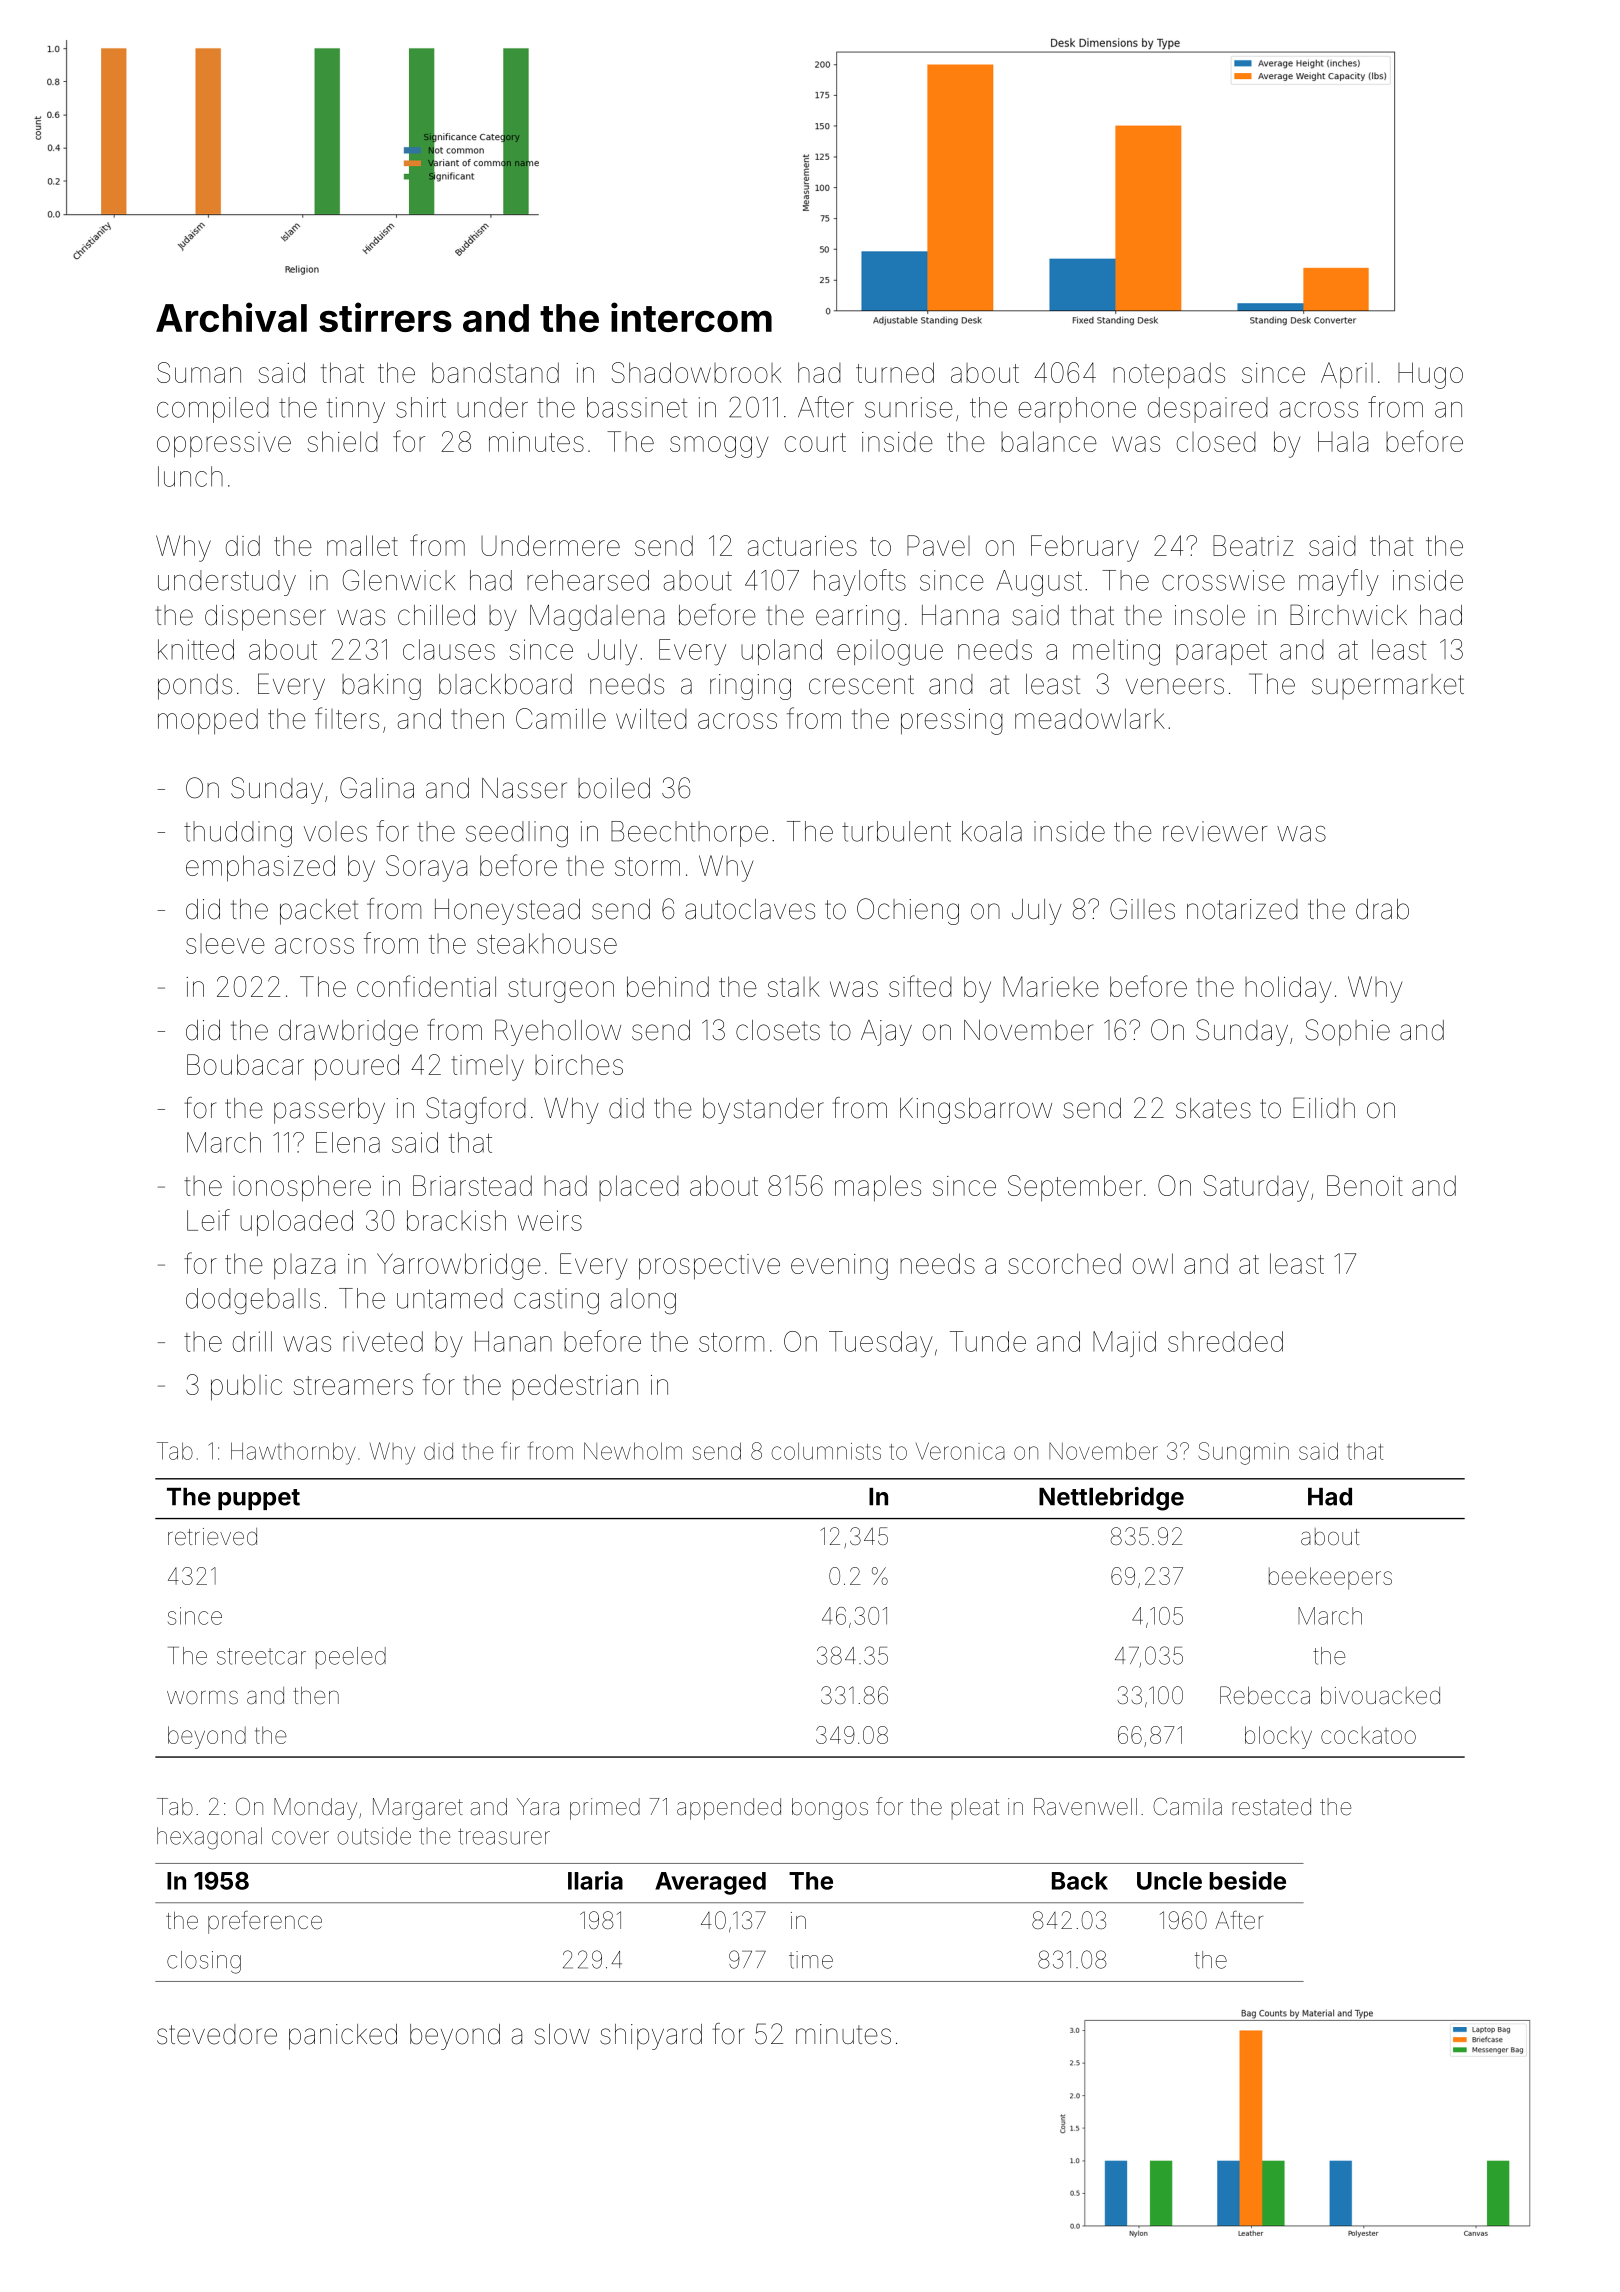 This document has height=2292, width=1620. What do you see at coordinates (1348, 1032) in the document?
I see `Sophie` at bounding box center [1348, 1032].
